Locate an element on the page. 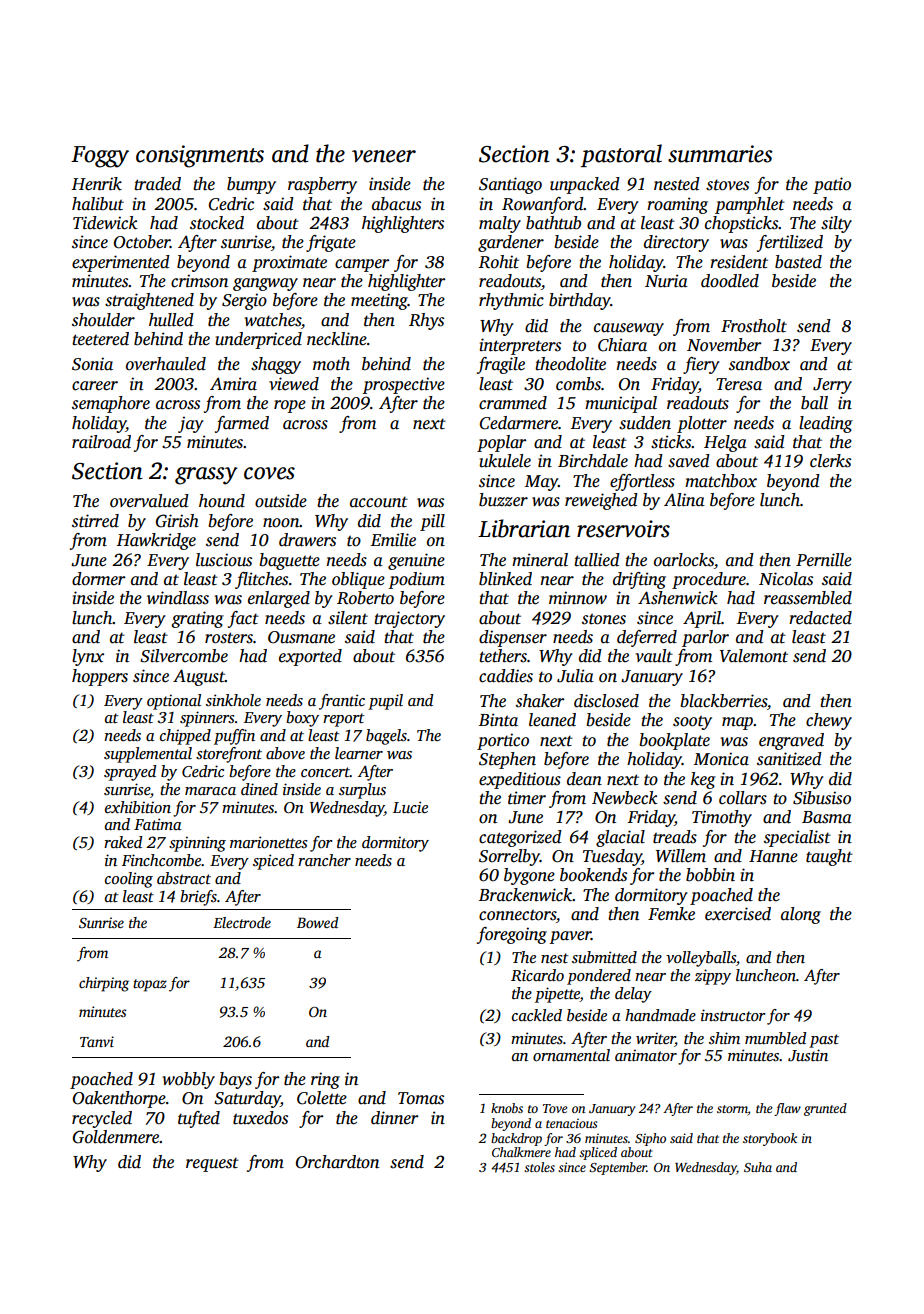  dormer is located at coordinates (98, 579).
